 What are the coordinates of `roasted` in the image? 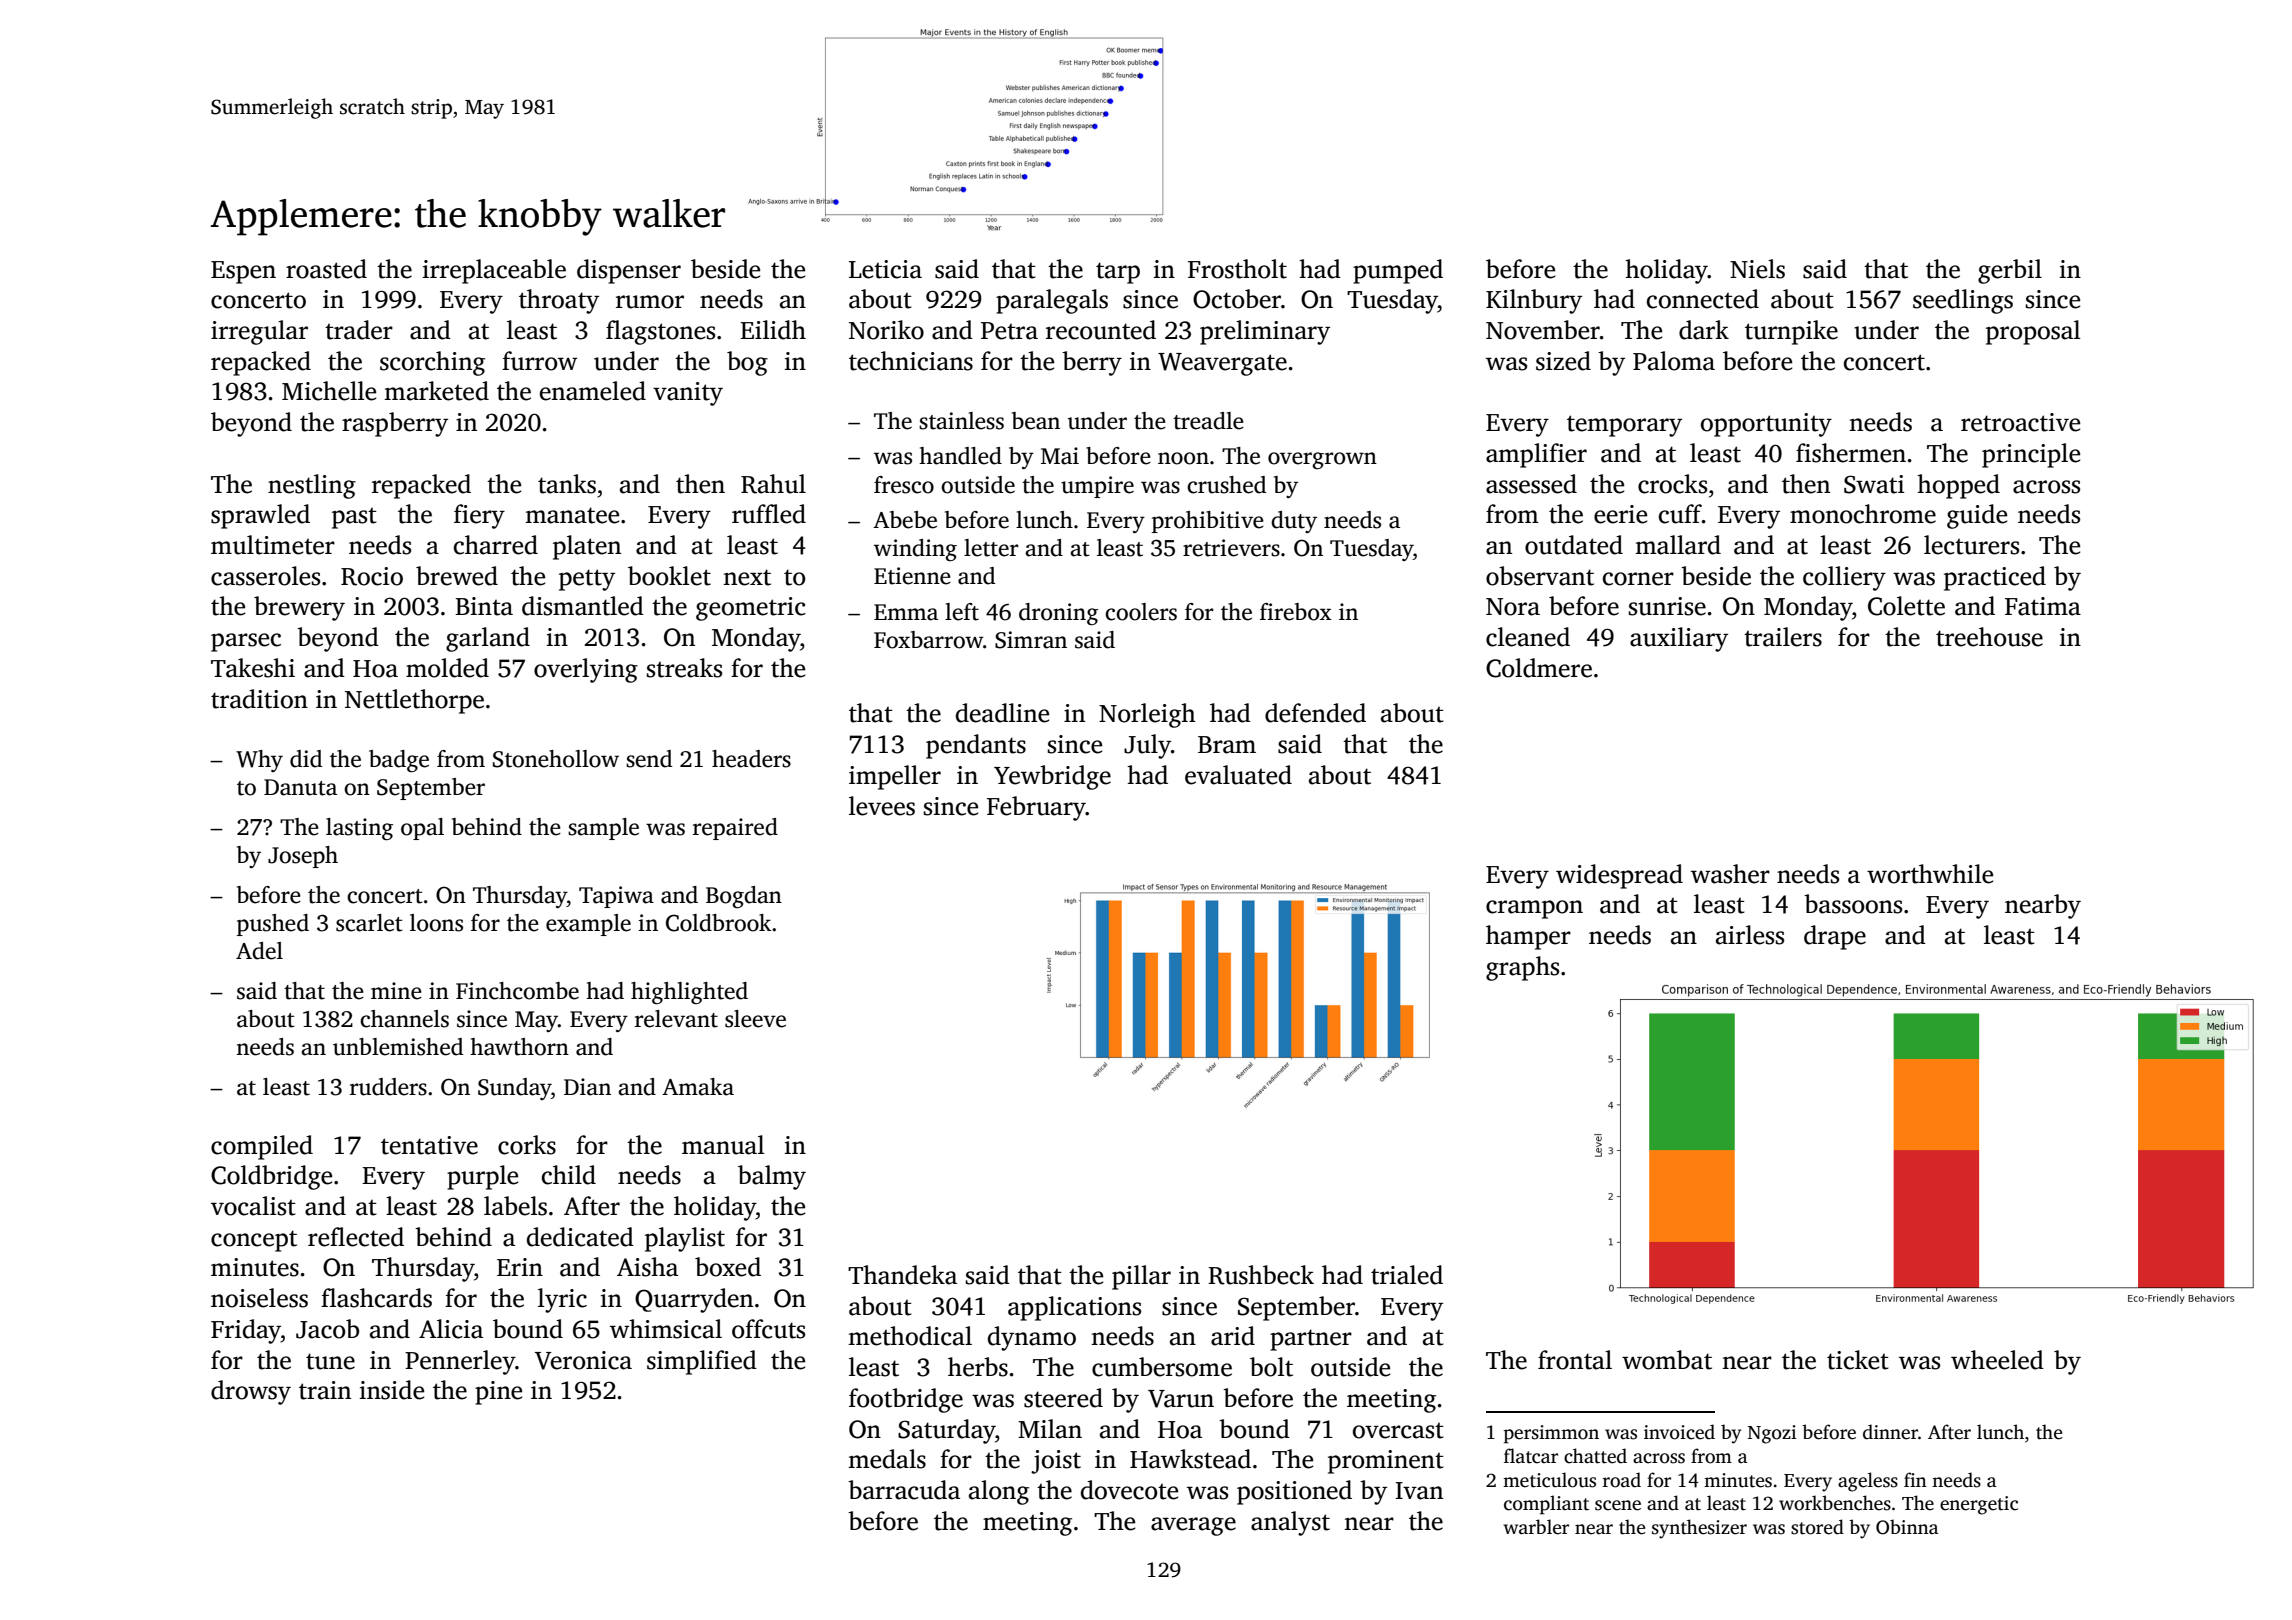 It's located at (326, 269).
